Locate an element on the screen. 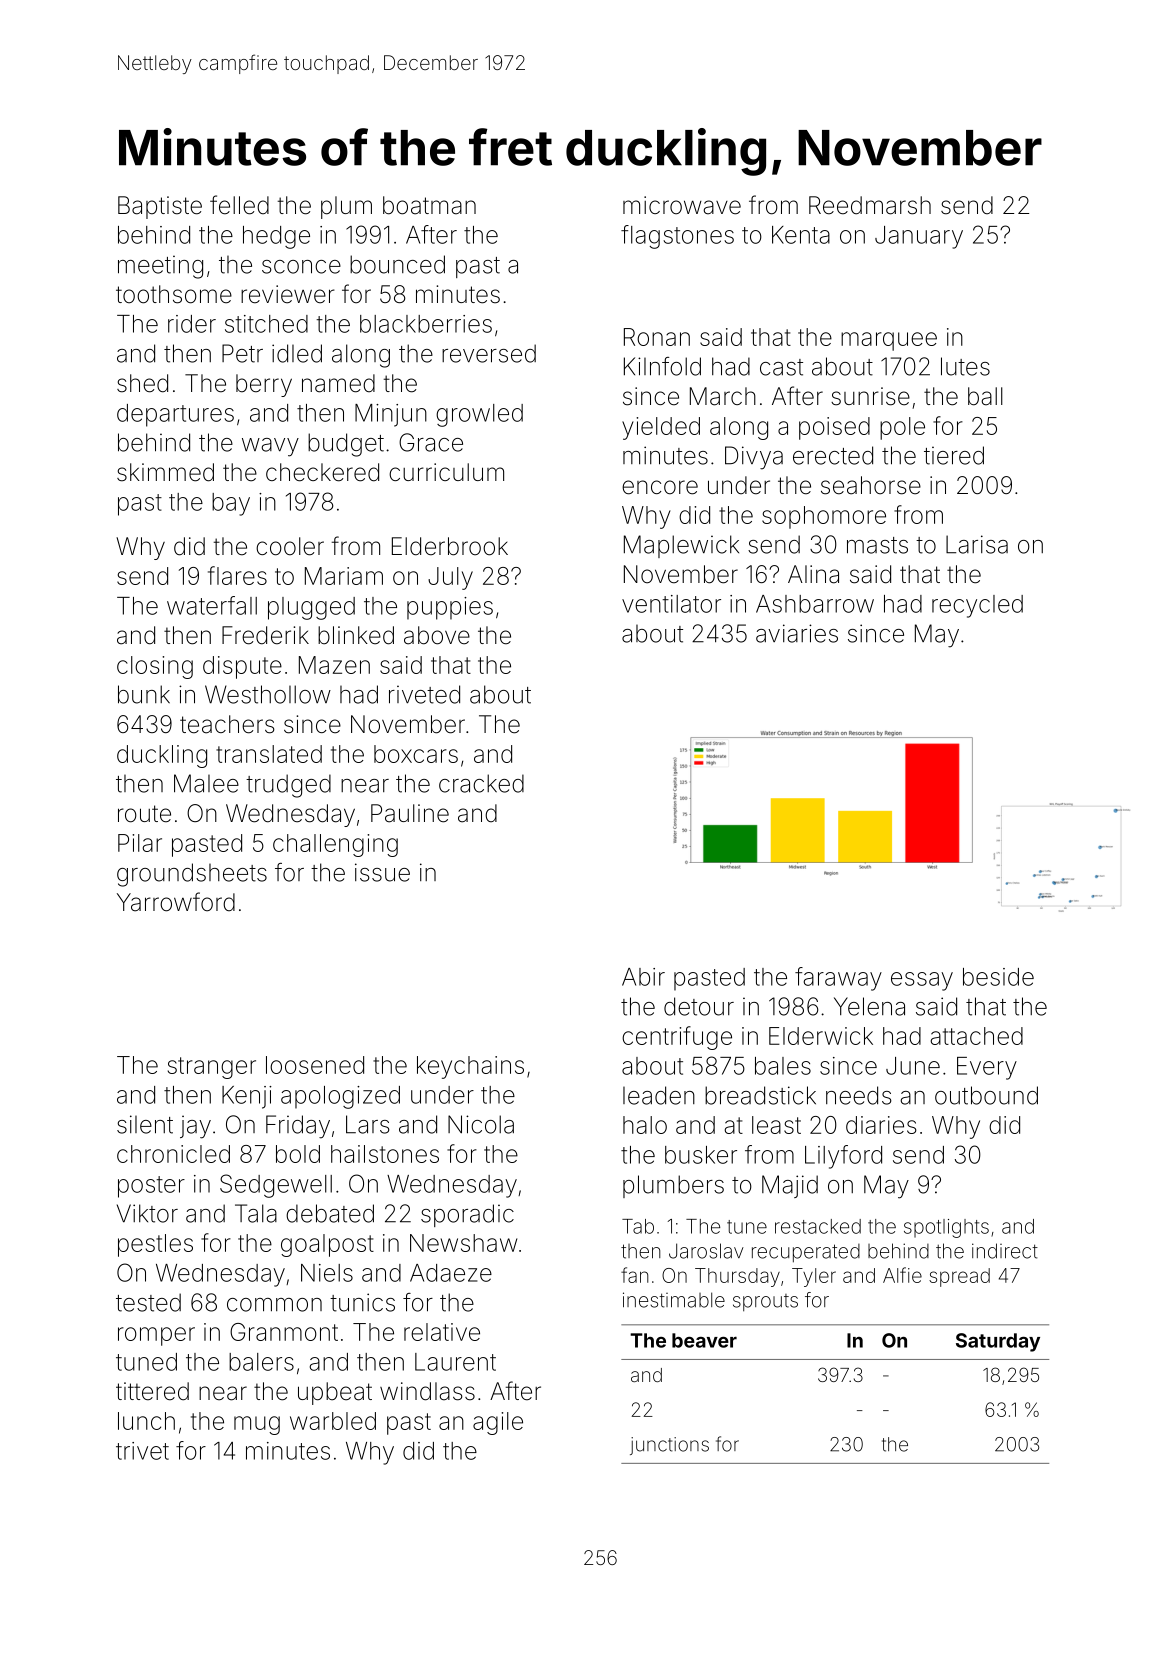 This screenshot has width=1165, height=1654. Abir is located at coordinates (643, 977).
